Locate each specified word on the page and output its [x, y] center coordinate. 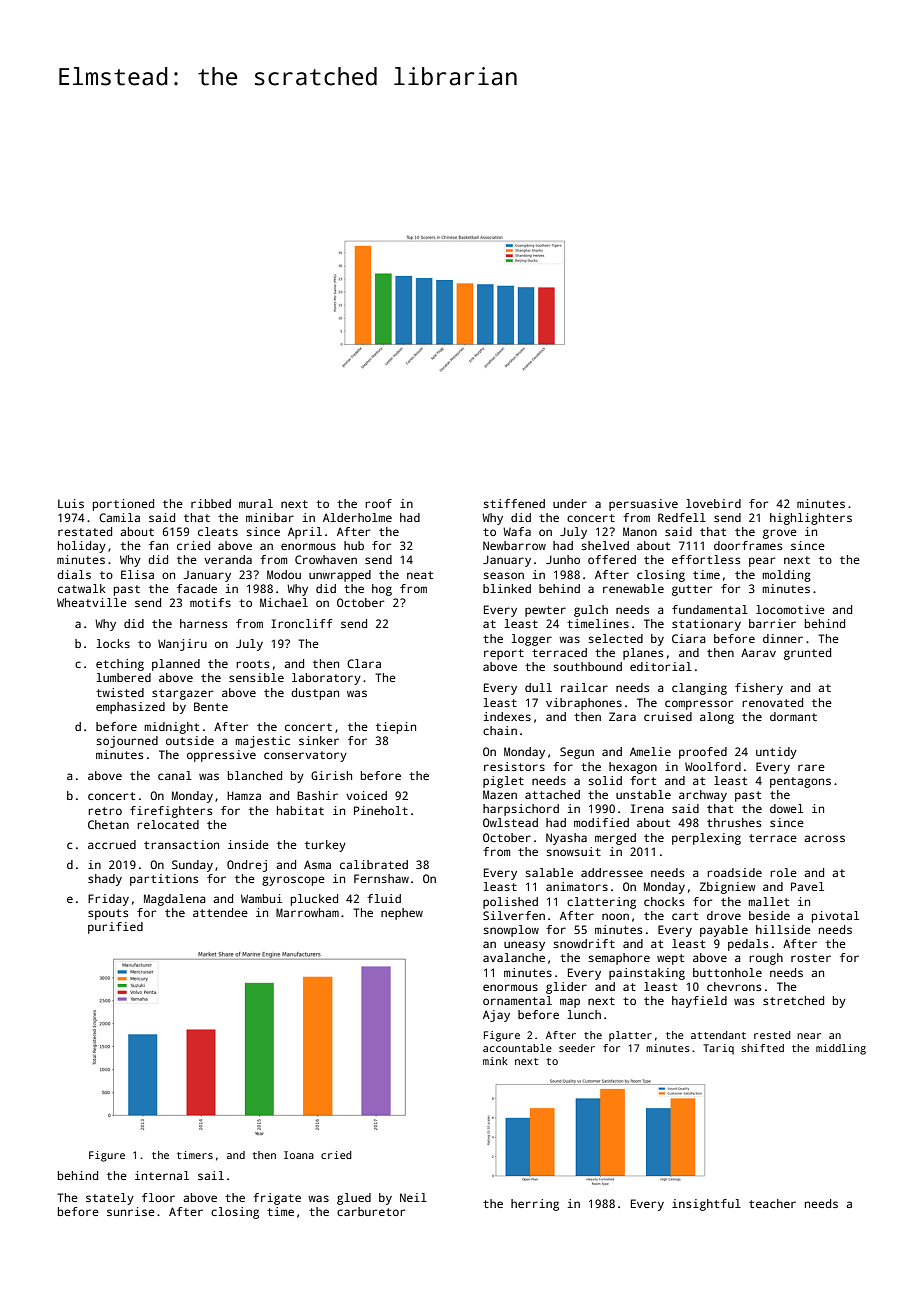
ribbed [211, 503]
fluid [384, 898]
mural [256, 503]
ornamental [517, 1000]
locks [113, 643]
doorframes [748, 545]
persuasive [643, 505]
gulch [591, 611]
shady [105, 880]
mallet [768, 901]
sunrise [131, 1211]
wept [670, 959]
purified [115, 928]
